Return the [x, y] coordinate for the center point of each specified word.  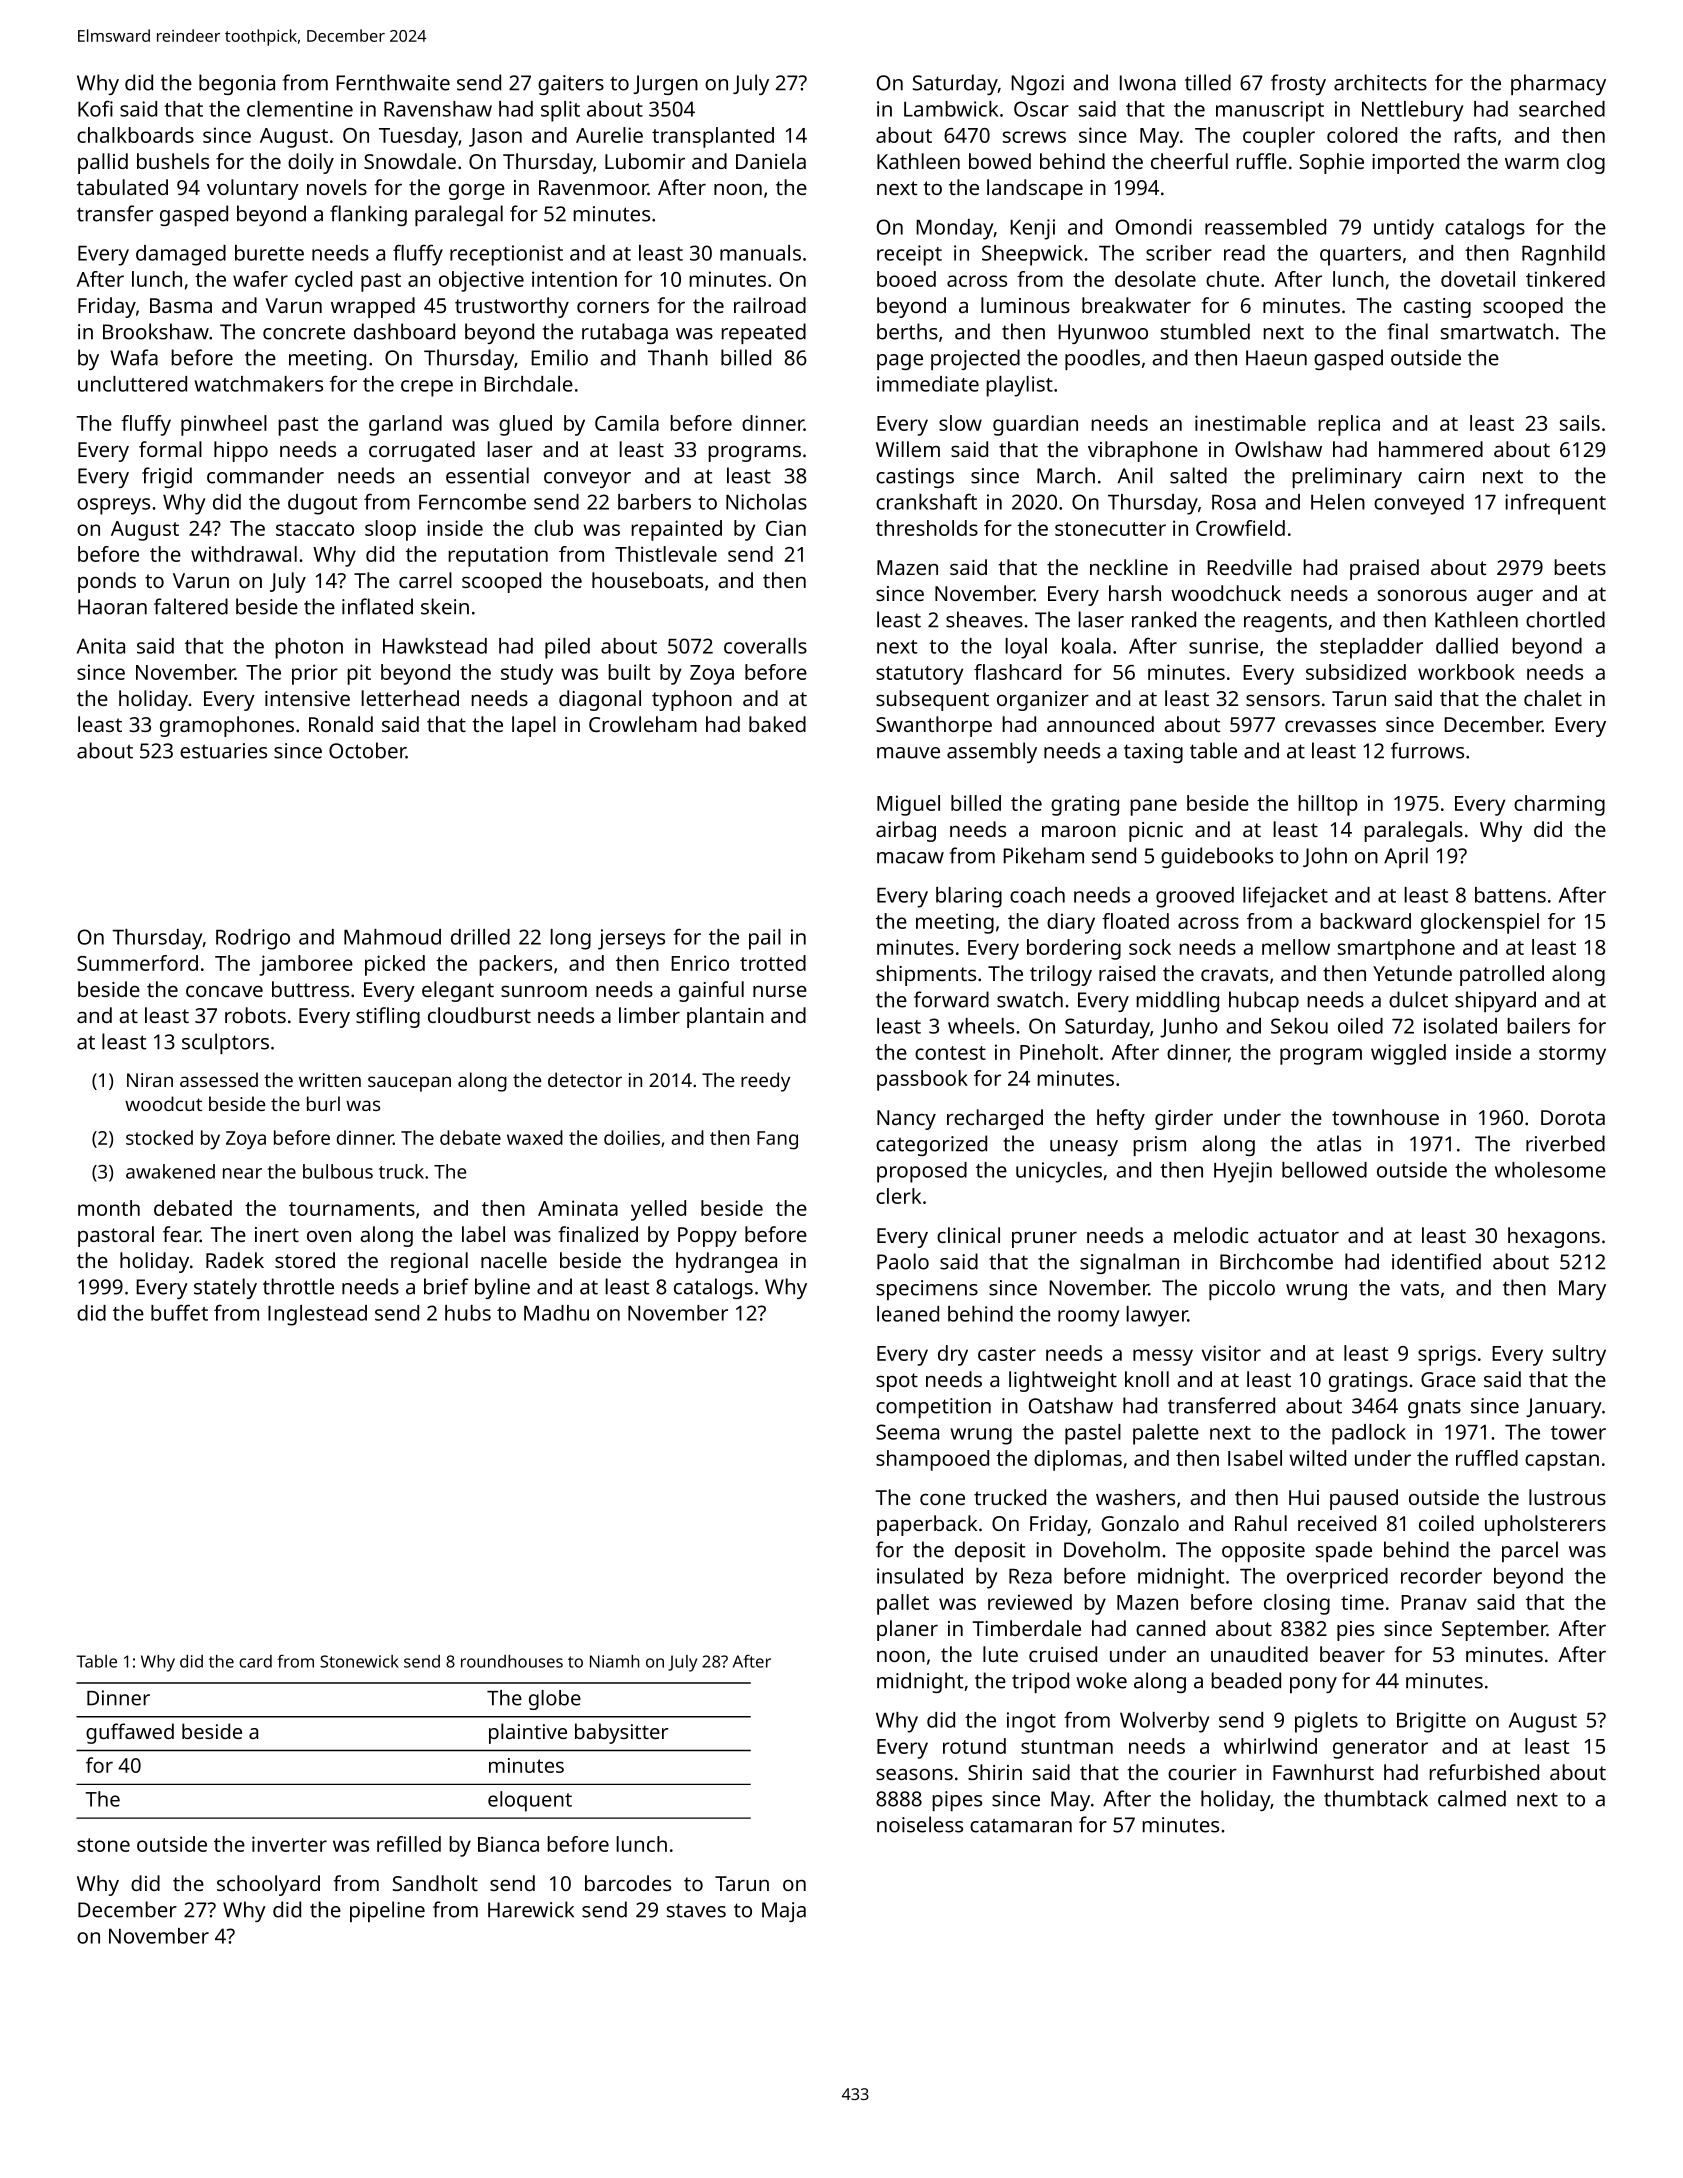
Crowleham [643, 724]
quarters [1360, 256]
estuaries [223, 751]
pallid [103, 163]
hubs [468, 1313]
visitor [1231, 1353]
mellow [1296, 947]
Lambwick [951, 109]
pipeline [387, 1911]
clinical [968, 1235]
